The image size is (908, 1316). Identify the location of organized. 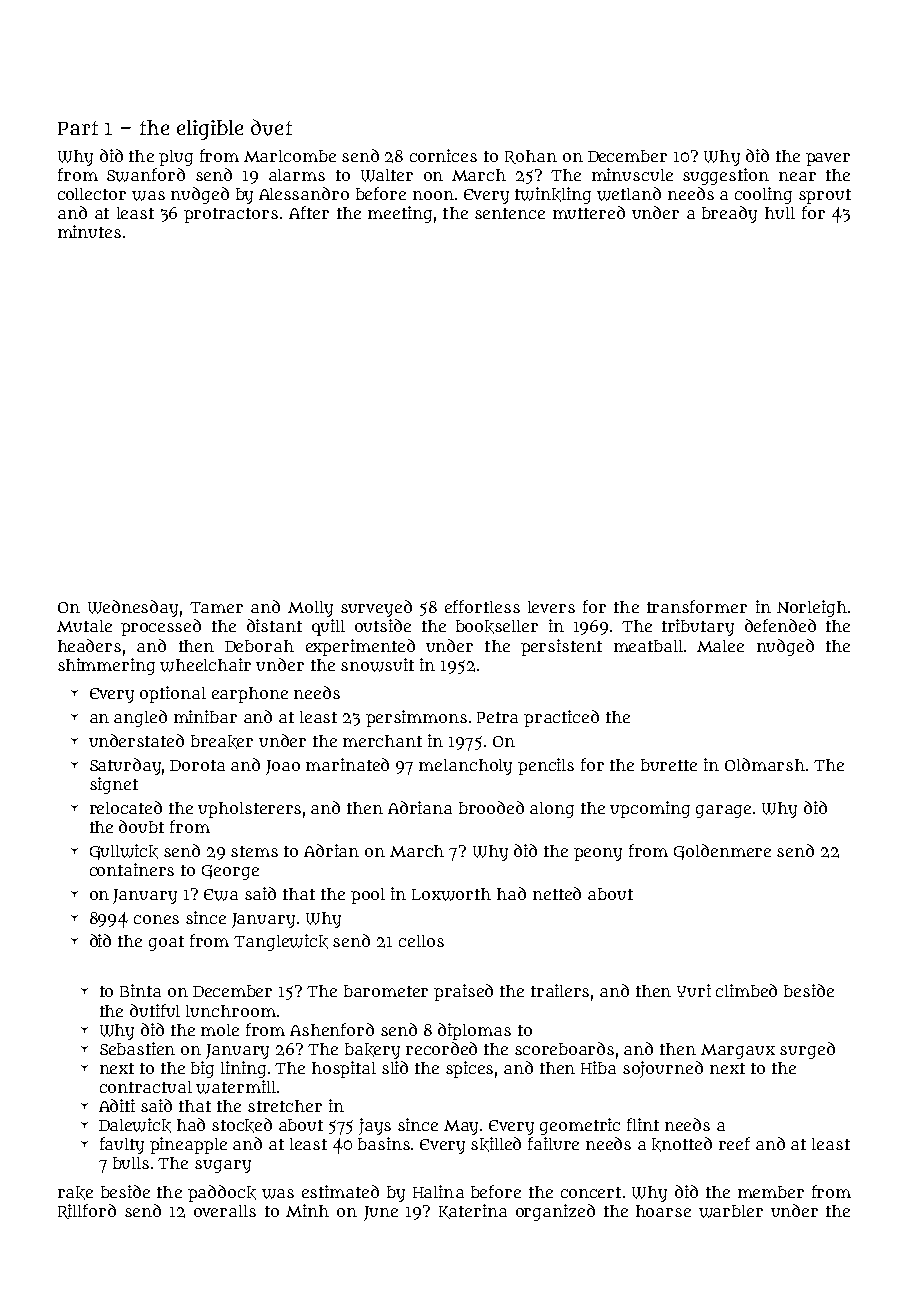
(555, 1212).
